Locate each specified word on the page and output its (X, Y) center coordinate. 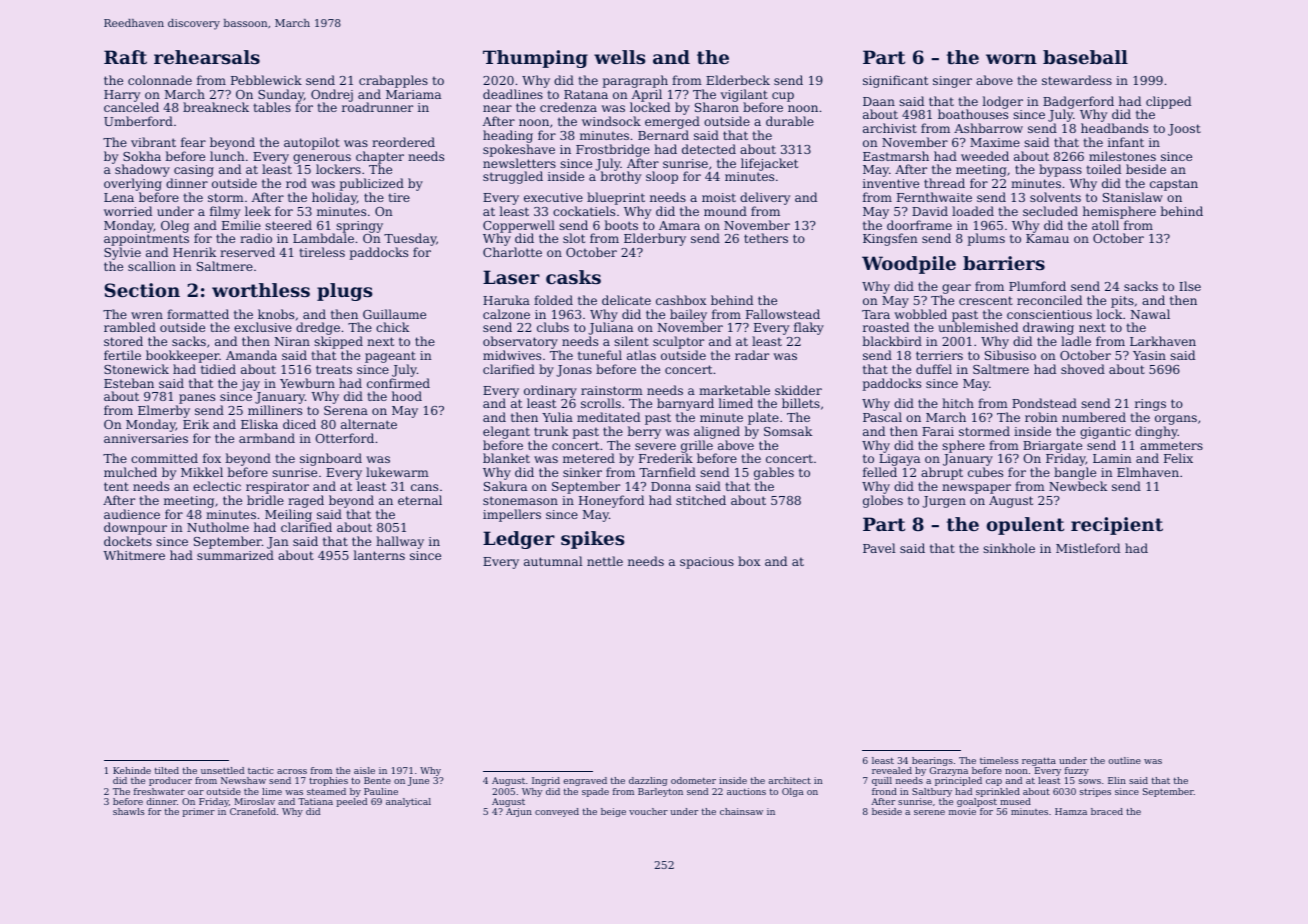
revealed (892, 770)
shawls (129, 811)
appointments (146, 240)
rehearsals (207, 57)
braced (1107, 811)
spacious (707, 563)
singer (952, 82)
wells (619, 57)
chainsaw (741, 811)
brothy (620, 178)
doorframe (919, 225)
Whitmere (134, 555)
